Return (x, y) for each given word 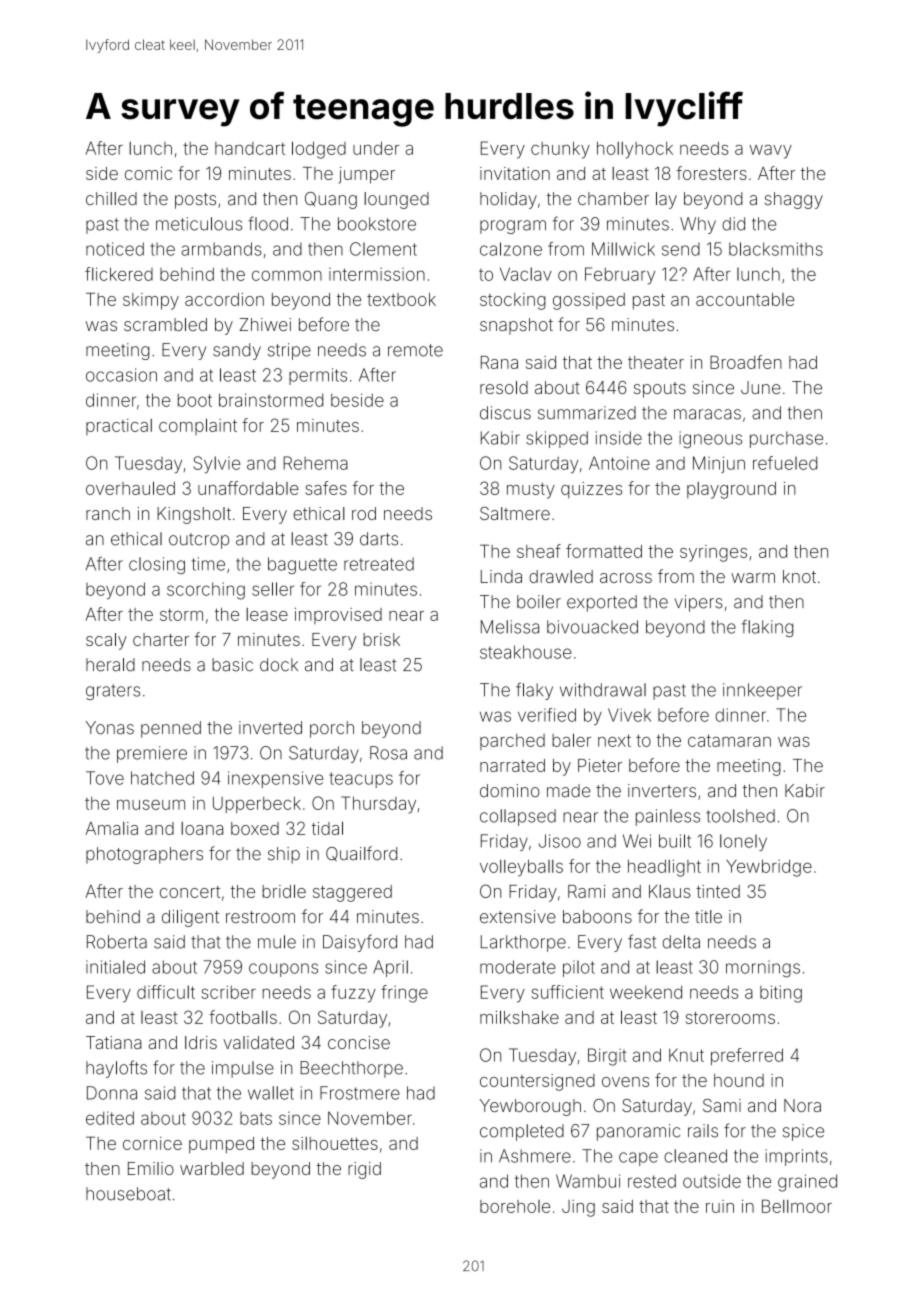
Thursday (378, 805)
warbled (212, 1168)
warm (753, 578)
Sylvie (216, 465)
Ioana (202, 828)
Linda (501, 576)
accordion (224, 299)
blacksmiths (776, 249)
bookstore (377, 224)
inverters (662, 791)
